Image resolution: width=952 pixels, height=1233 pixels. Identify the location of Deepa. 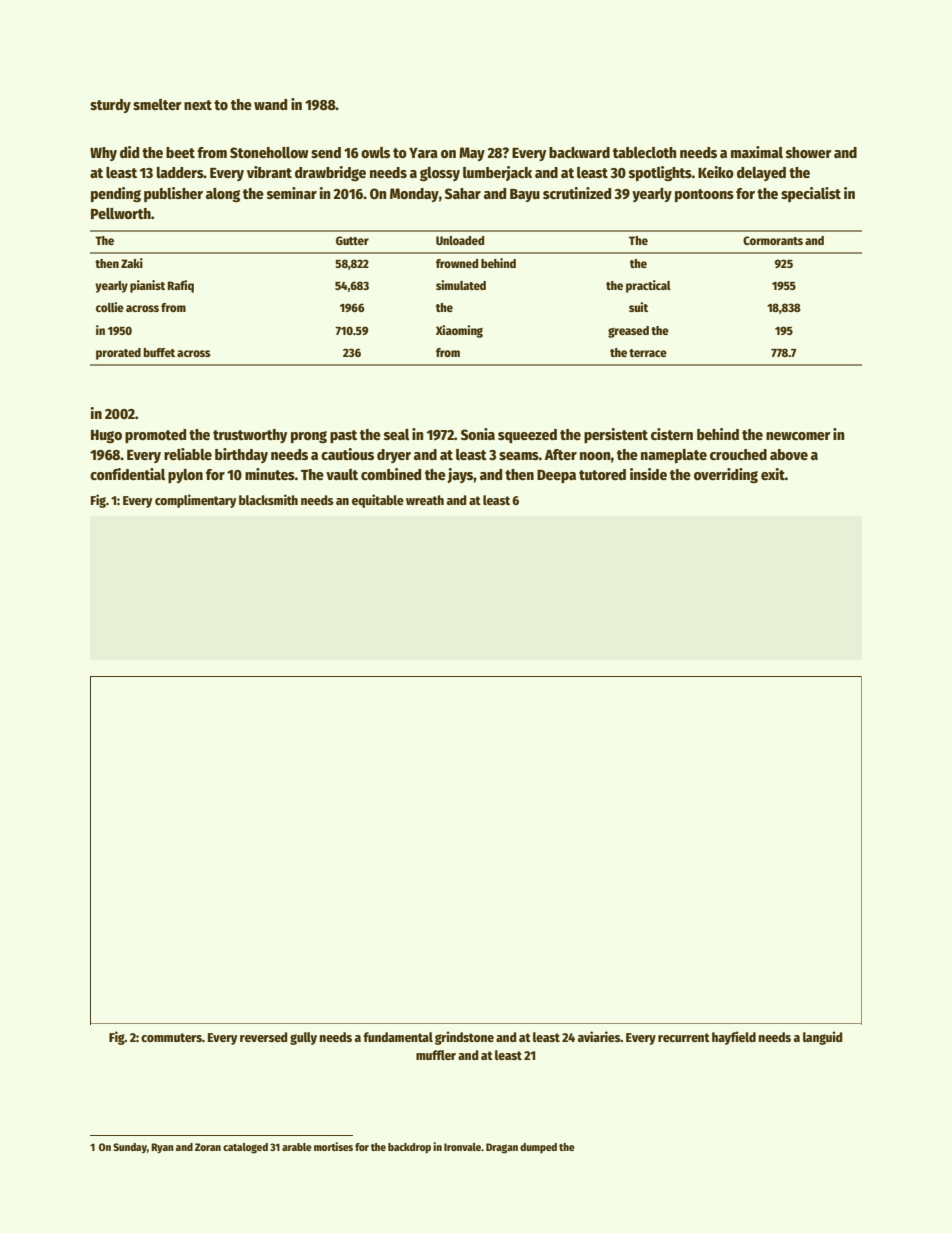
(556, 476).
